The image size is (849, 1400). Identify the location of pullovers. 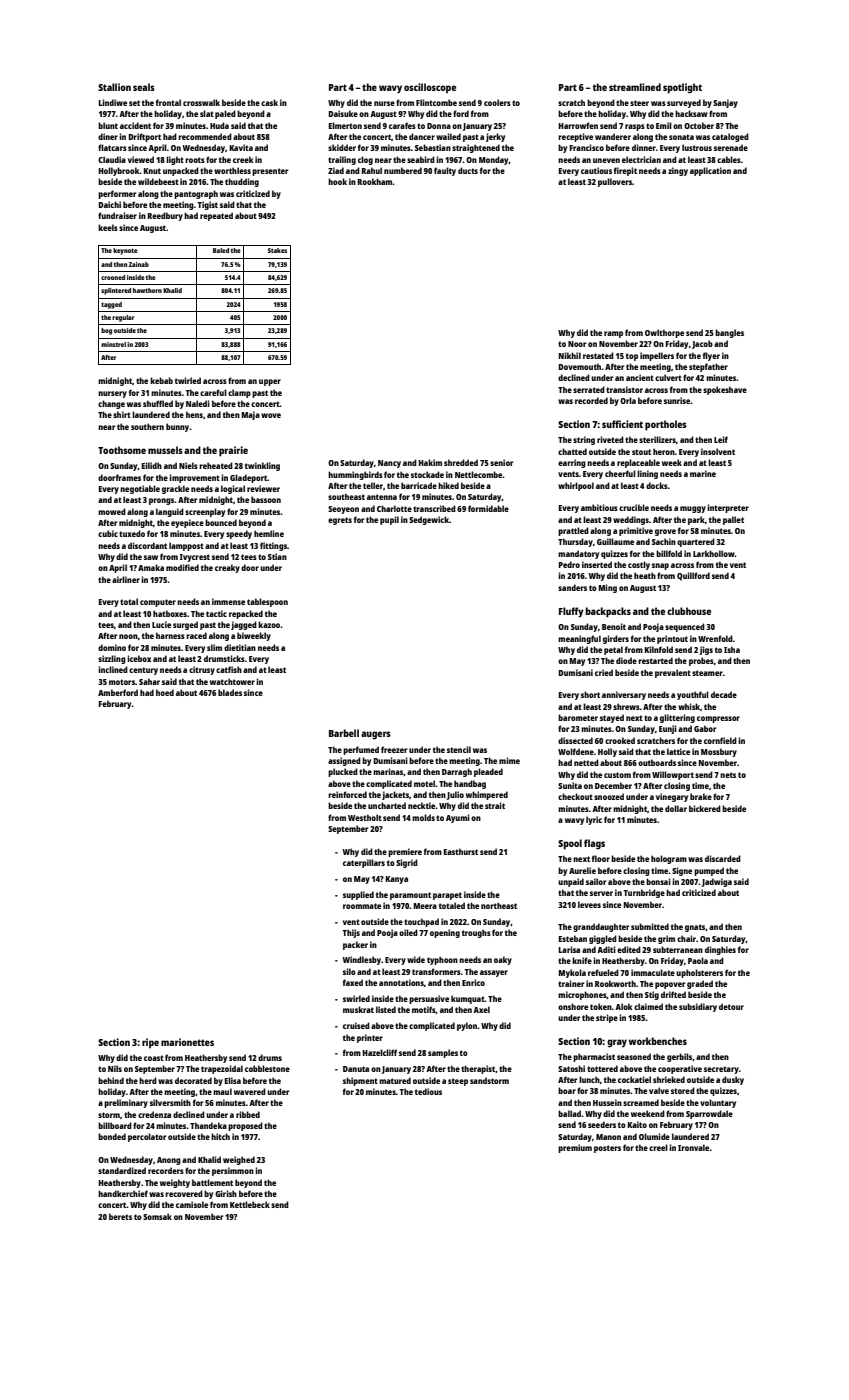
(615, 182).
